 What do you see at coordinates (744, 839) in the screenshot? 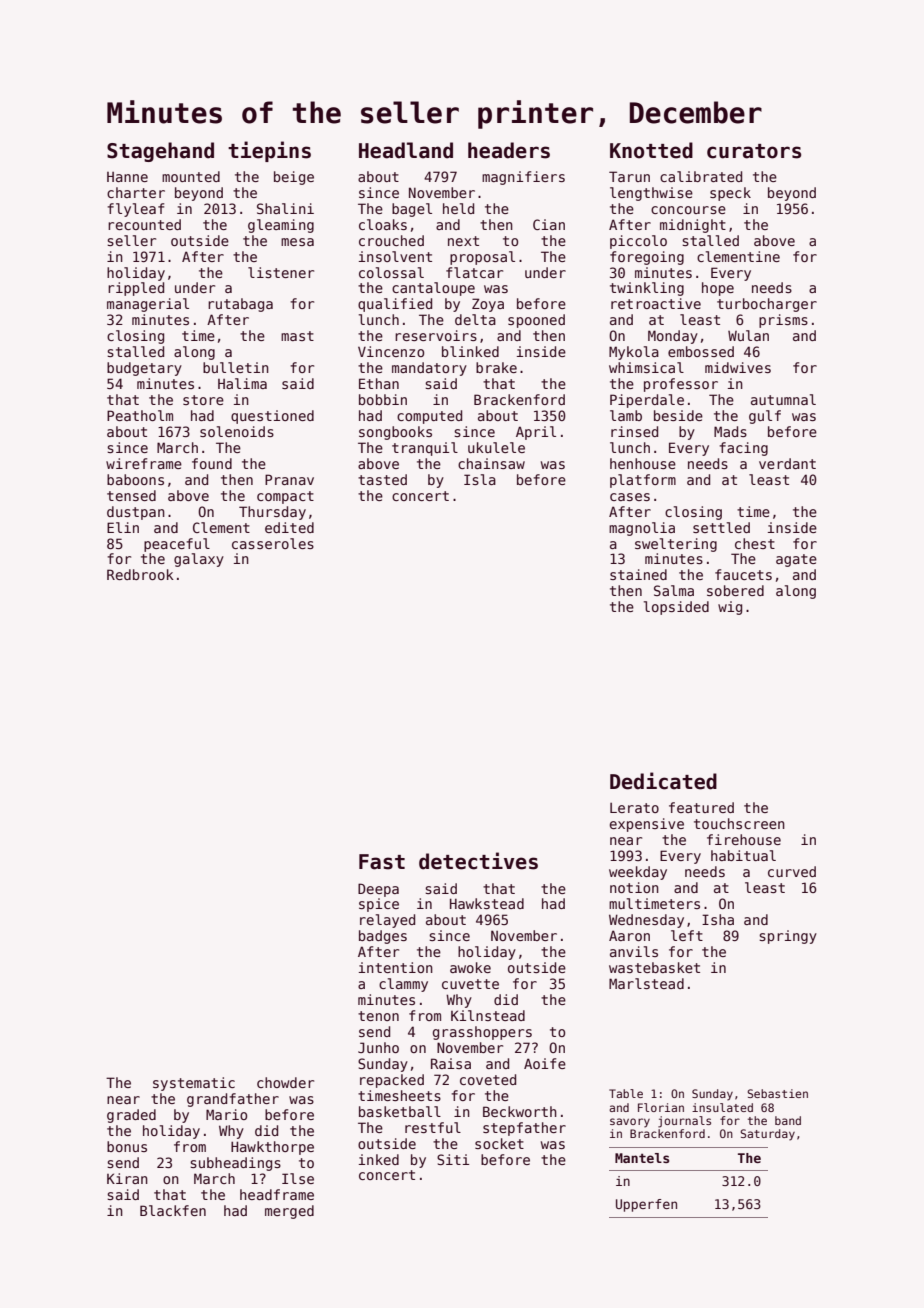
I see `firehouse` at bounding box center [744, 839].
